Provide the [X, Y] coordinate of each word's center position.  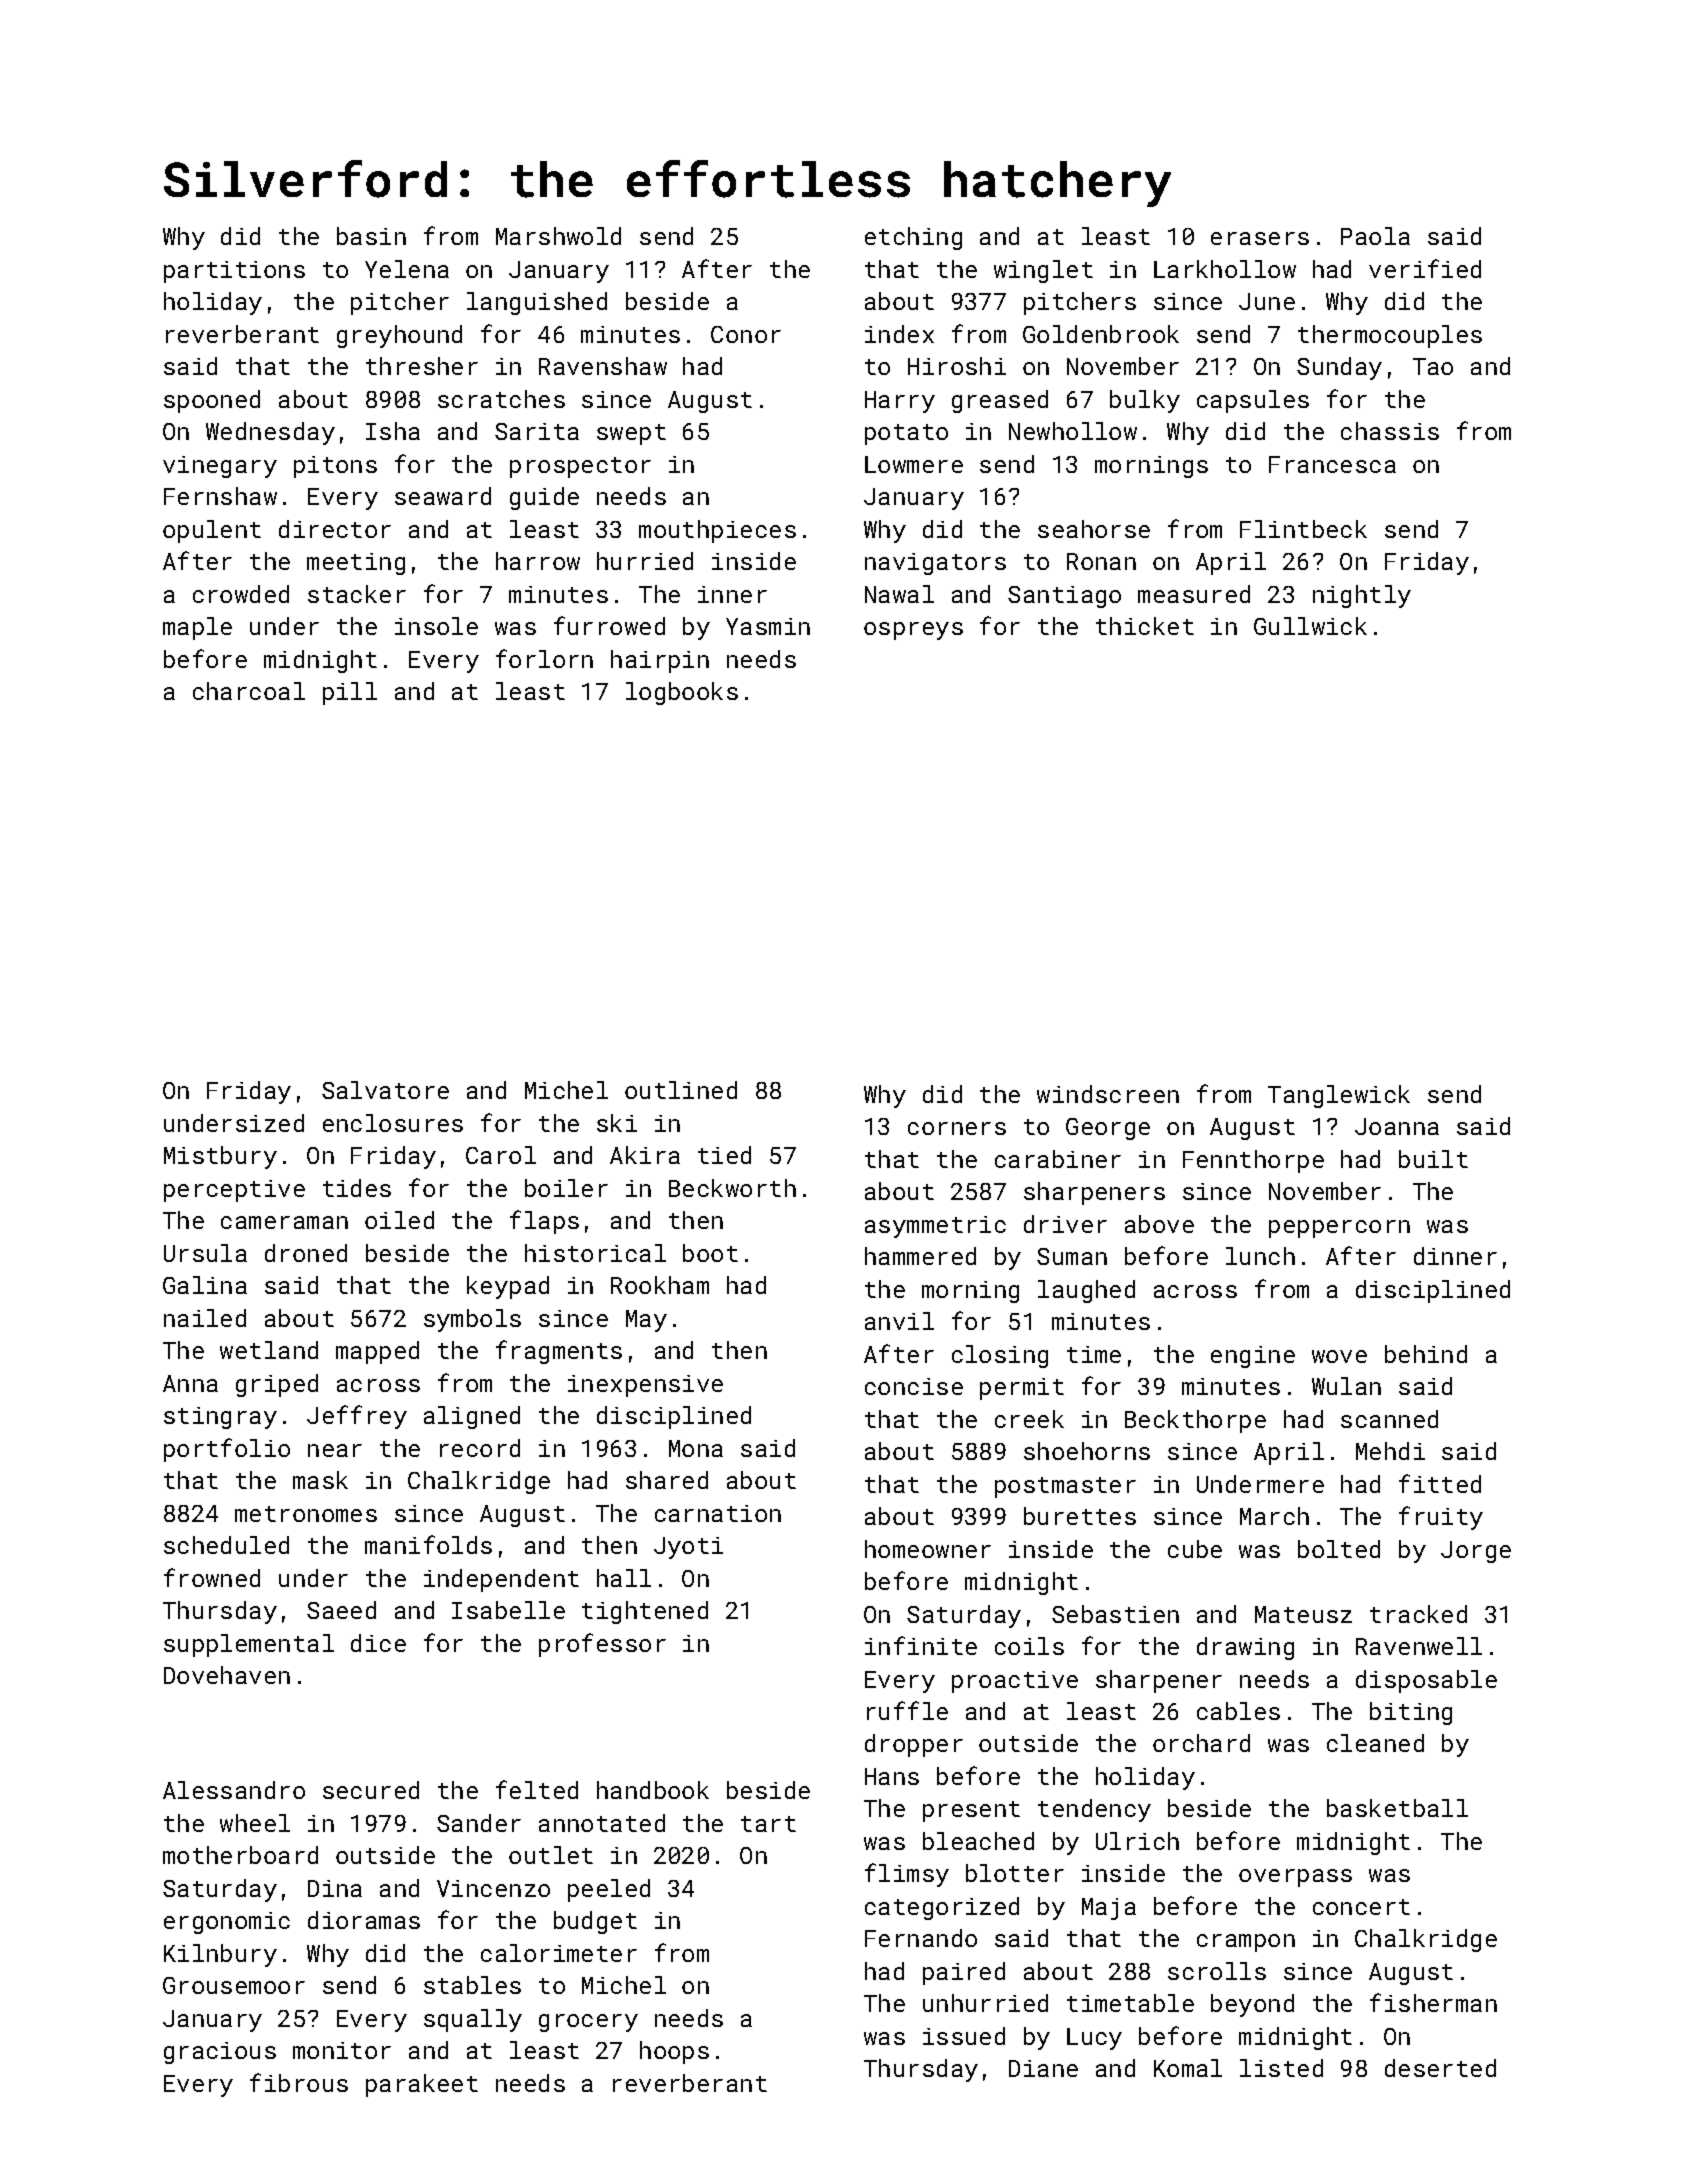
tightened [645, 1612]
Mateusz [1303, 1614]
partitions [234, 272]
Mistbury [220, 1157]
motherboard [240, 1855]
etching [913, 238]
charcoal [249, 691]
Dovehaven [227, 1675]
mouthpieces [717, 531]
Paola [1375, 236]
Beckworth [732, 1188]
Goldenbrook [1101, 334]
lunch [1260, 1256]
